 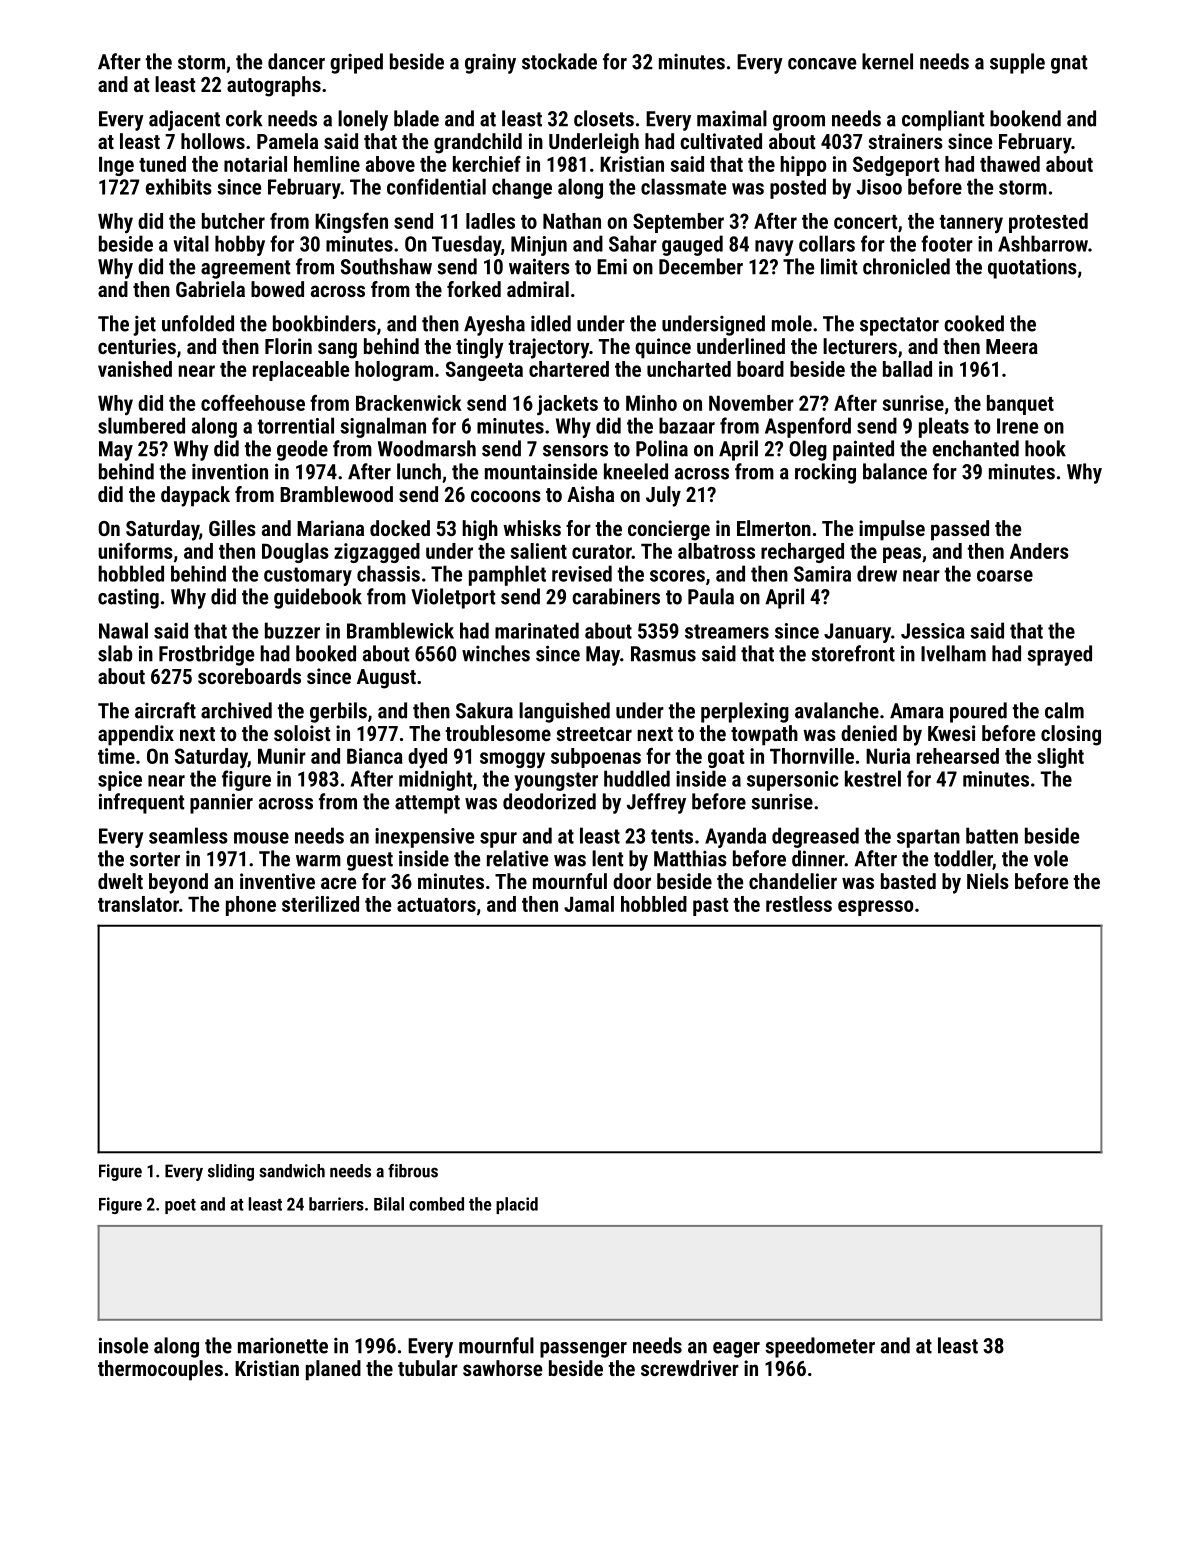 I want to click on youngster, so click(x=556, y=781).
